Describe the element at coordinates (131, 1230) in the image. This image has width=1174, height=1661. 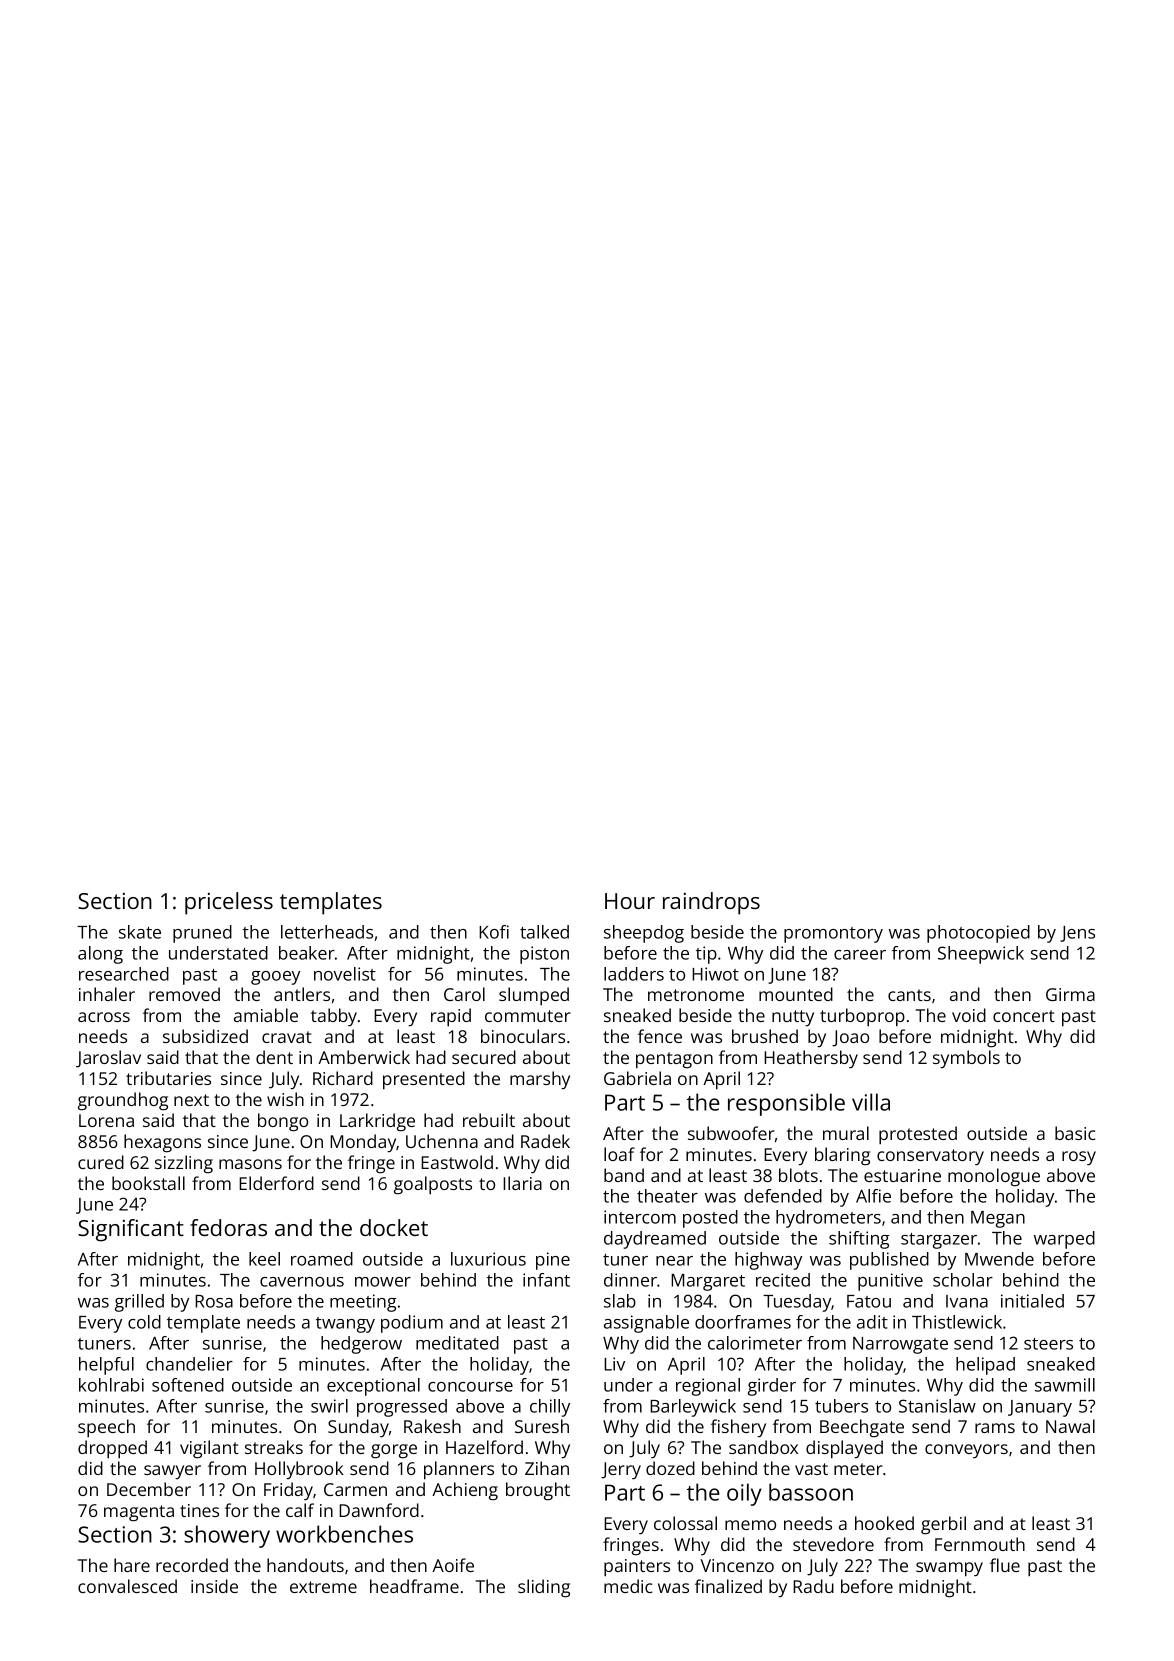
I see `Significant` at that location.
